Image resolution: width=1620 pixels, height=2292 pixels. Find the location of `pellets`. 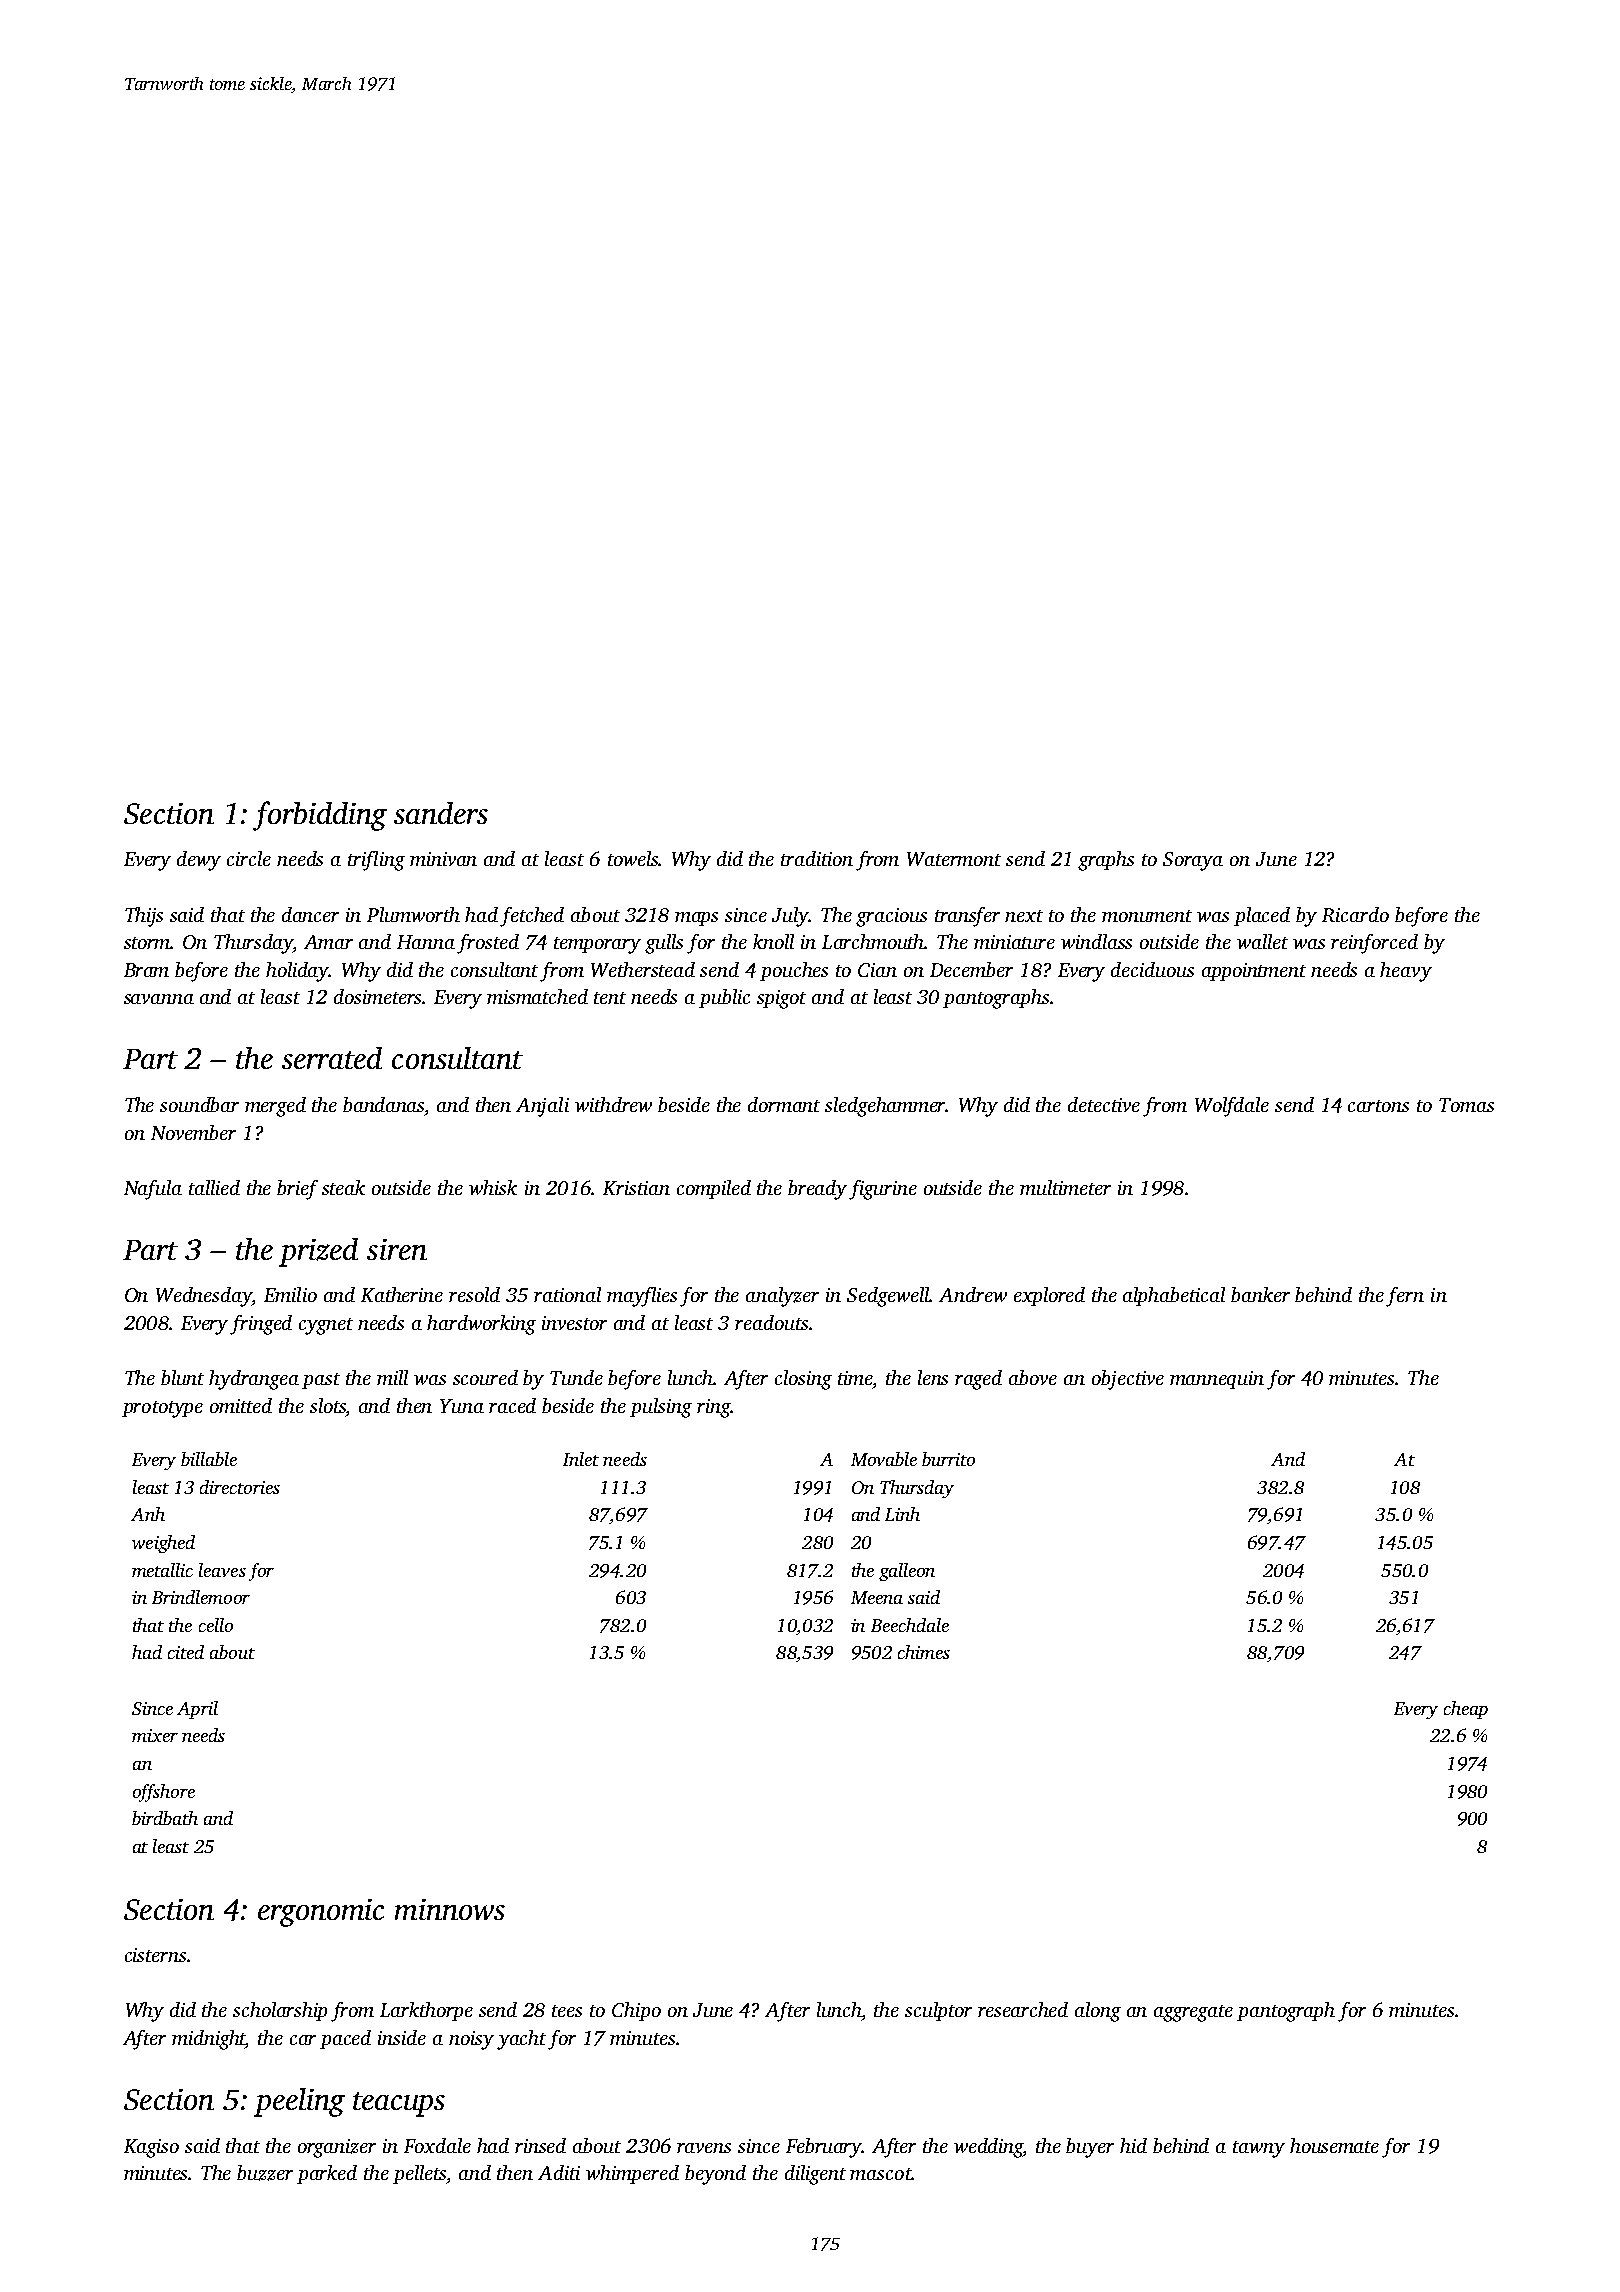

pellets is located at coordinates (420, 2174).
